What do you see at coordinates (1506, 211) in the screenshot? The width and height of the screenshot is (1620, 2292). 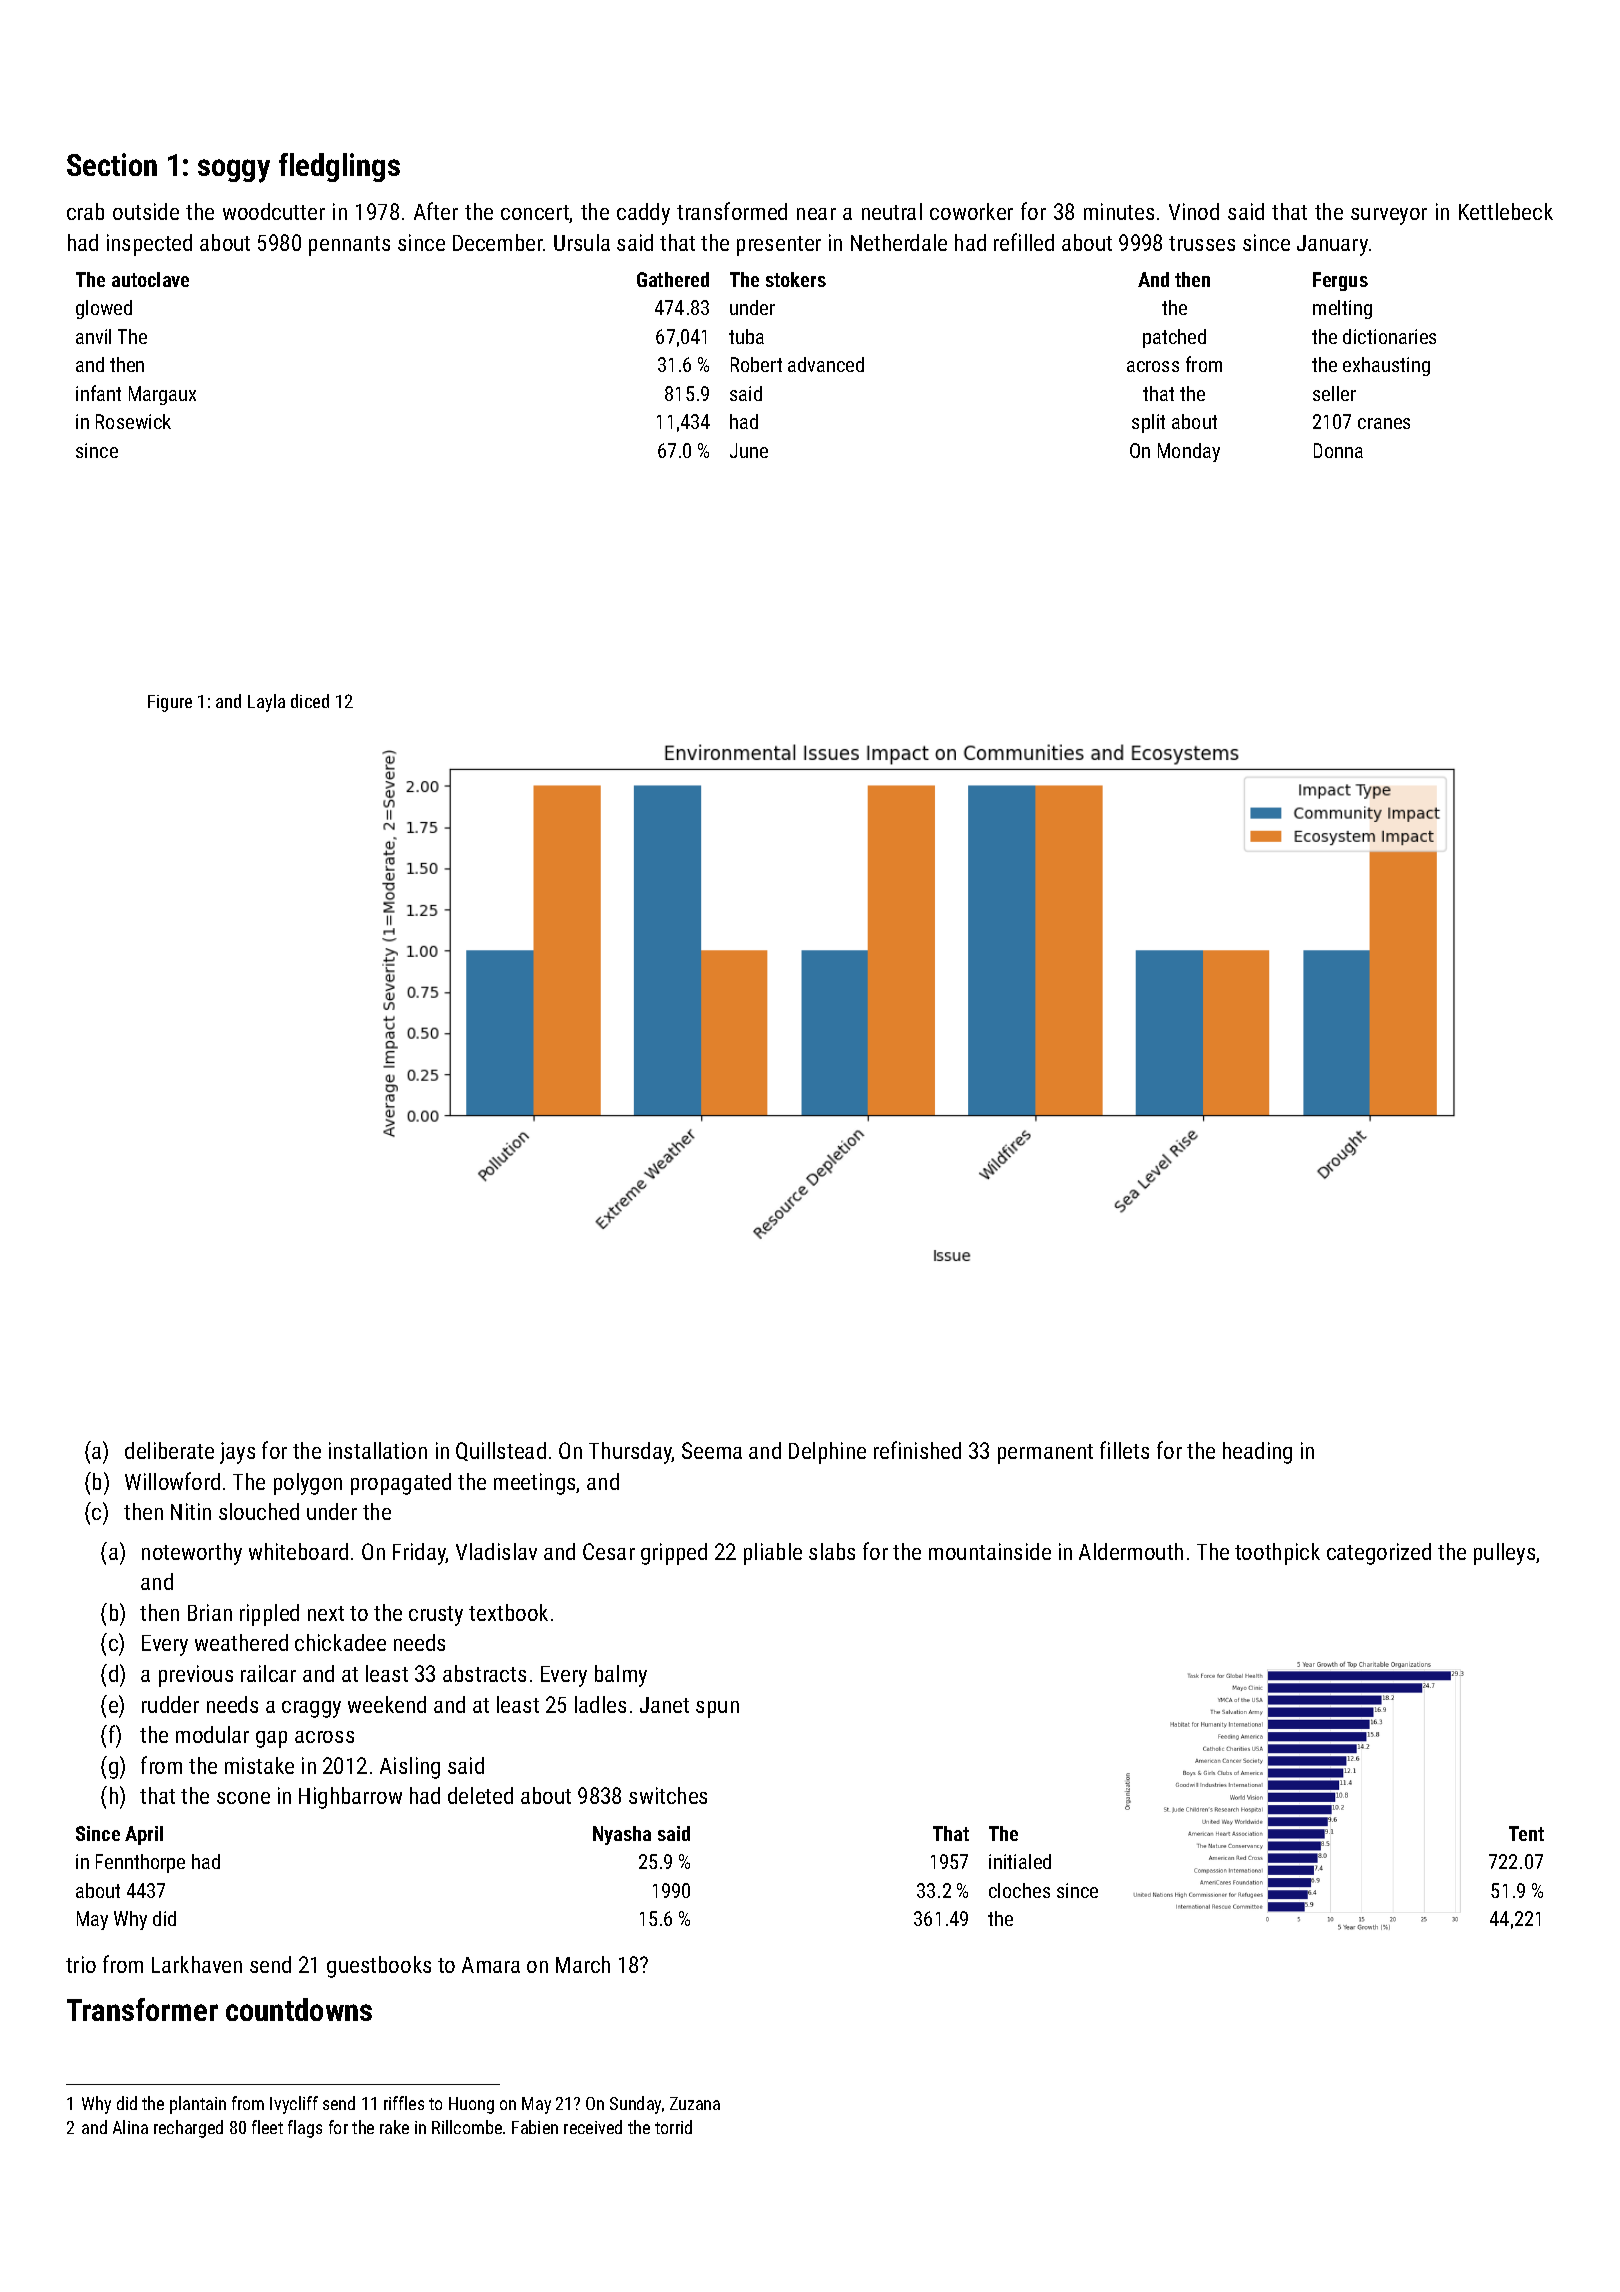 I see `Kettlebeck` at bounding box center [1506, 211].
